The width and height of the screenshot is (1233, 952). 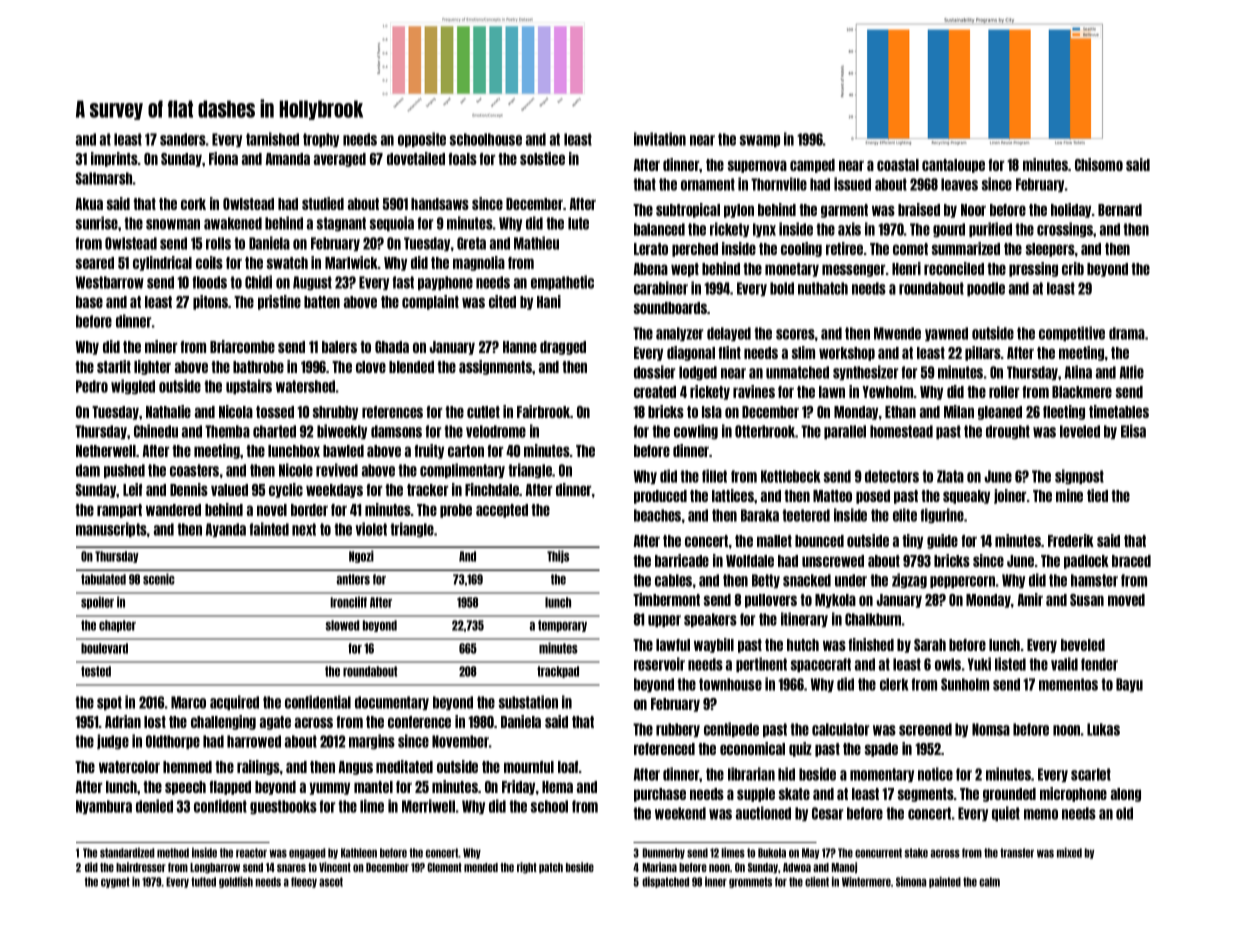 What do you see at coordinates (226, 530) in the screenshot?
I see `Ayanda` at bounding box center [226, 530].
